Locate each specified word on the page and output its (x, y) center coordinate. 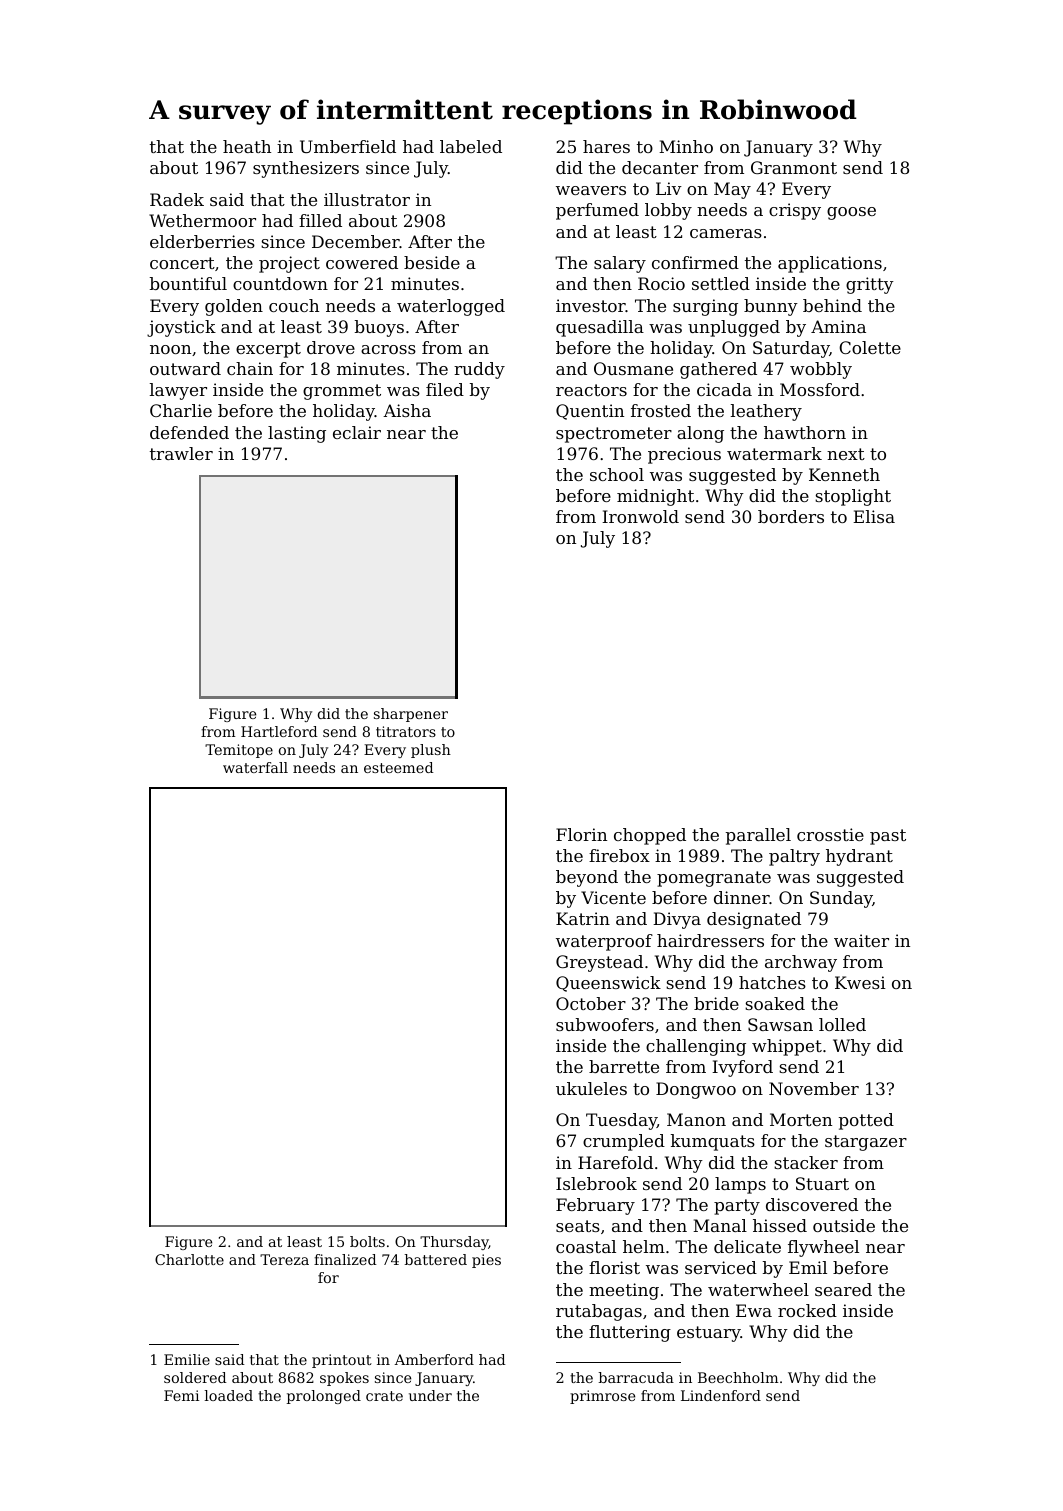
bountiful (188, 283)
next (846, 454)
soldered (195, 1377)
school (617, 474)
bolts (367, 1241)
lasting (297, 434)
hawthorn (805, 432)
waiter (861, 940)
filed (445, 389)
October (591, 1003)
